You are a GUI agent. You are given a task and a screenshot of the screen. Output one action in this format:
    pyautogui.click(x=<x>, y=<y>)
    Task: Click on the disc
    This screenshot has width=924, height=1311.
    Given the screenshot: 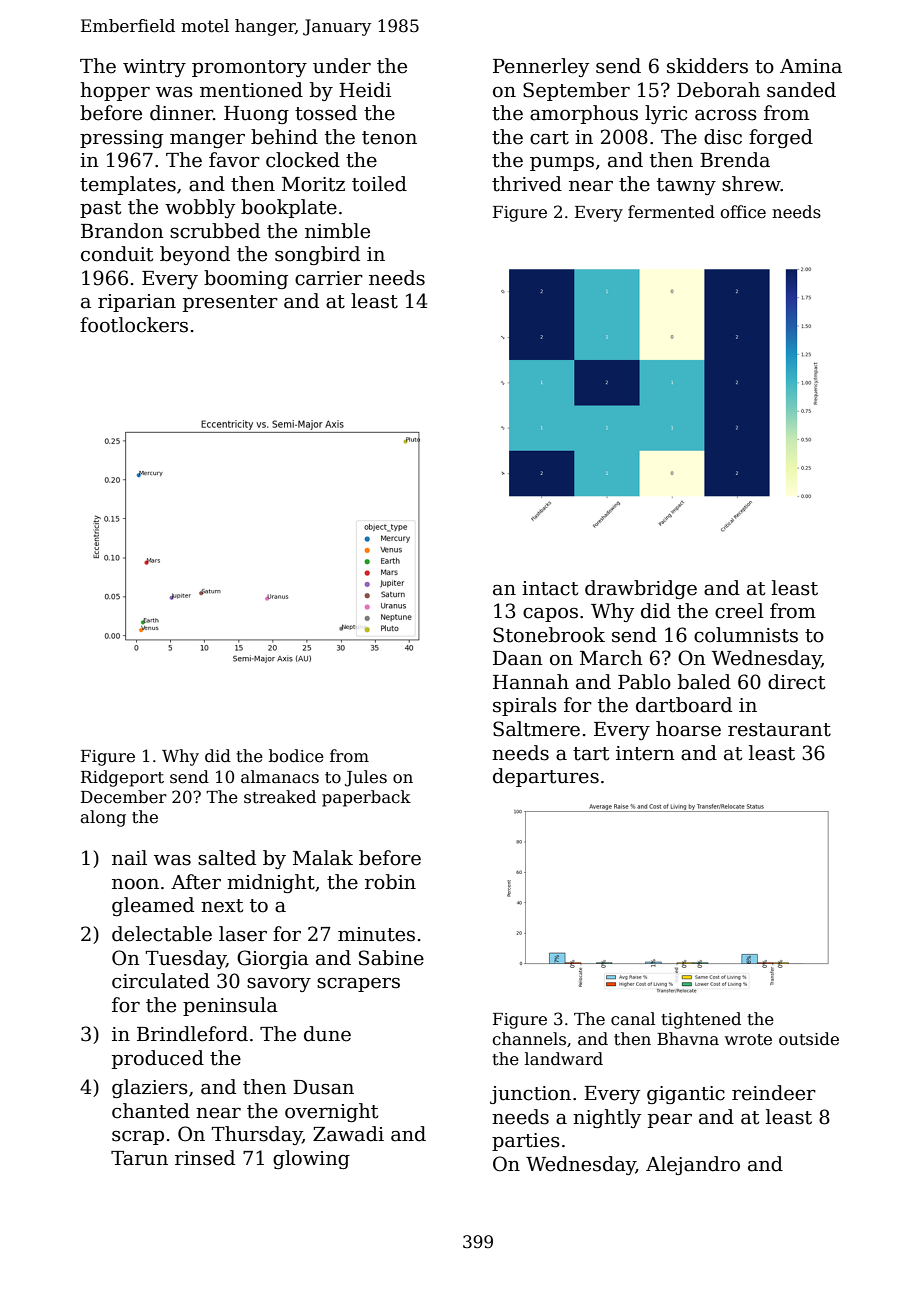 What is the action you would take?
    pyautogui.click(x=723, y=137)
